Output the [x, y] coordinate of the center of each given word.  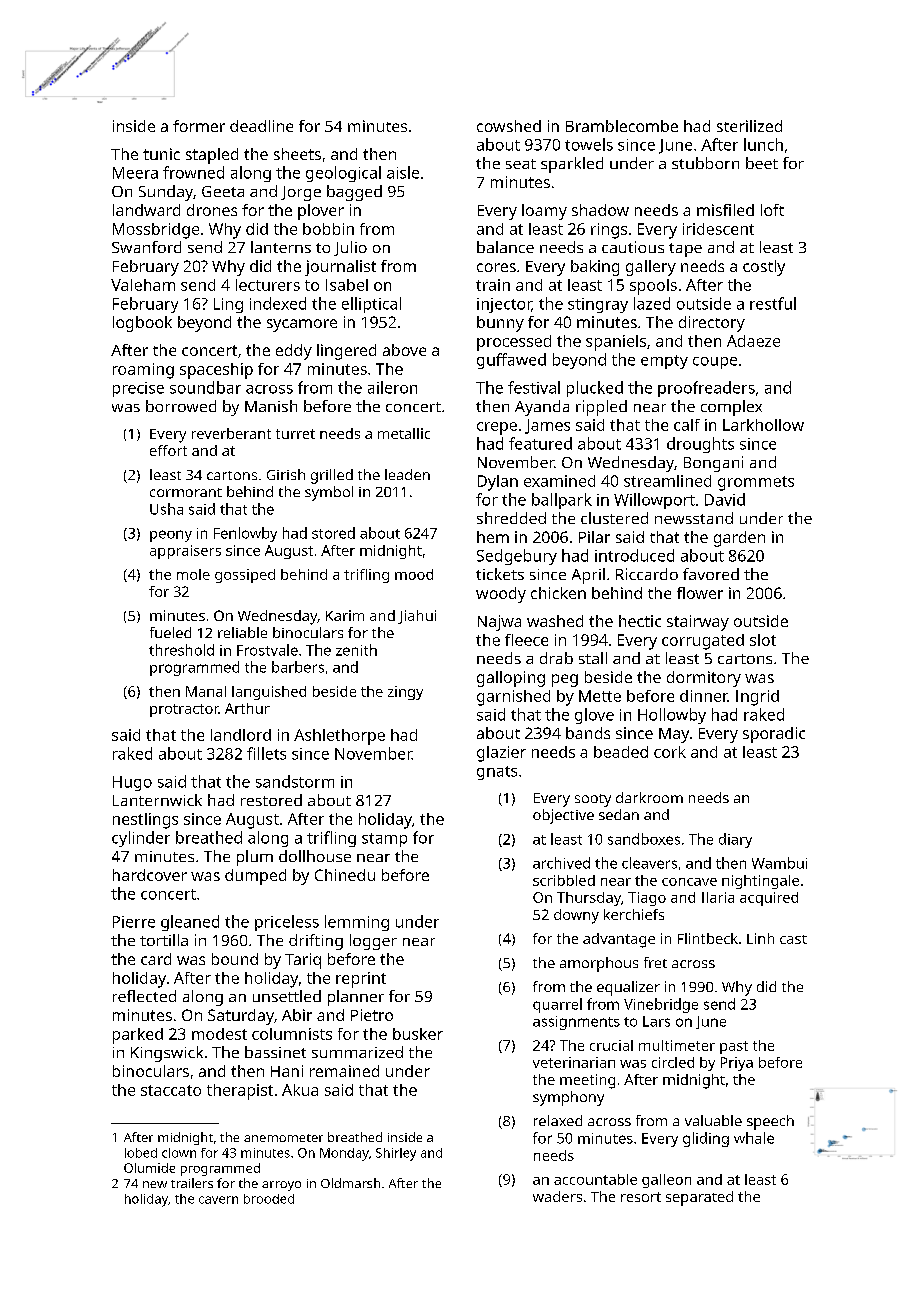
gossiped [245, 576]
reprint [361, 980]
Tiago [647, 899]
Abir [297, 1015]
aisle [403, 172]
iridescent [718, 229]
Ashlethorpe [339, 737]
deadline [261, 126]
